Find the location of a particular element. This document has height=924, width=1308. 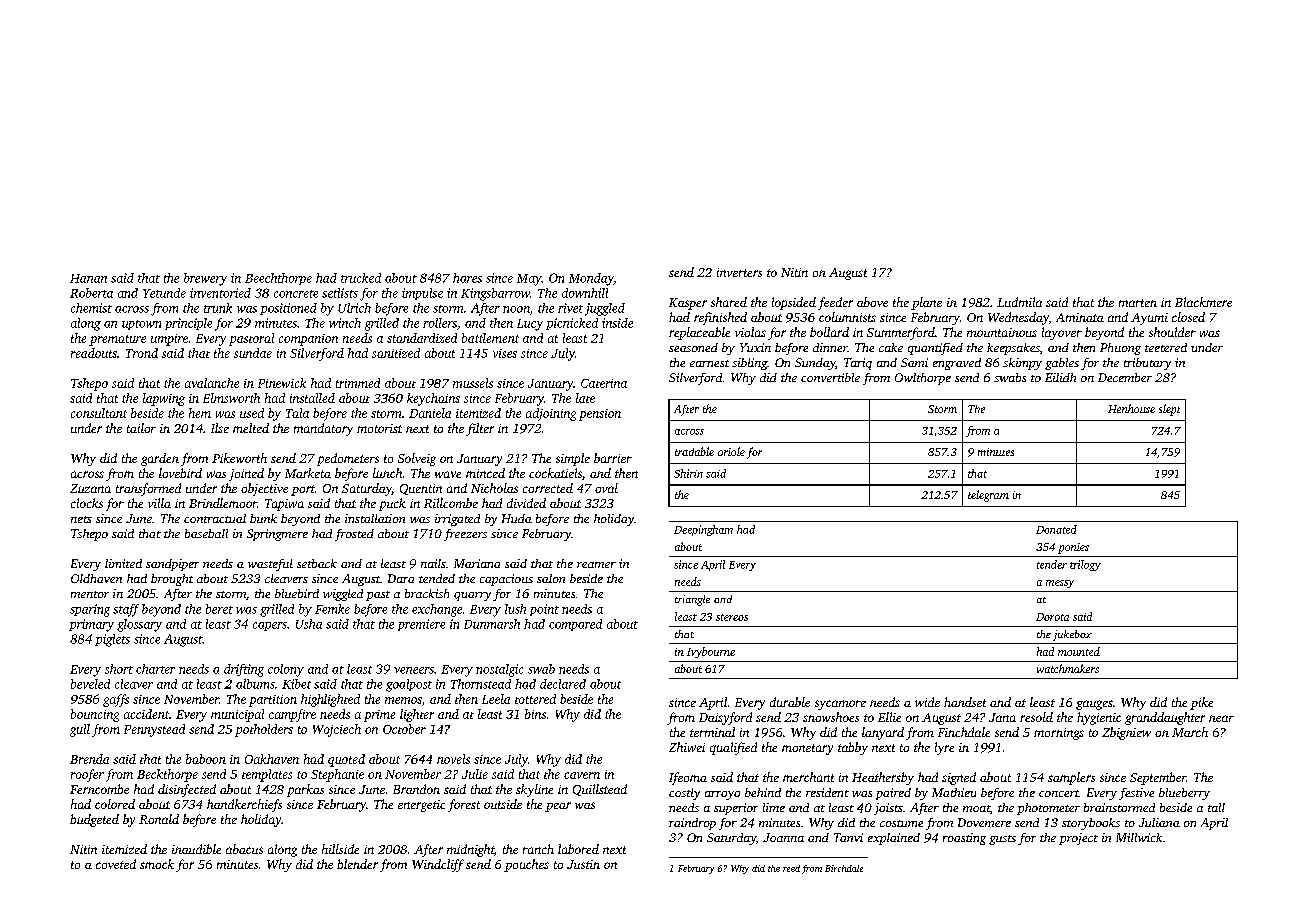

hares is located at coordinates (467, 278).
